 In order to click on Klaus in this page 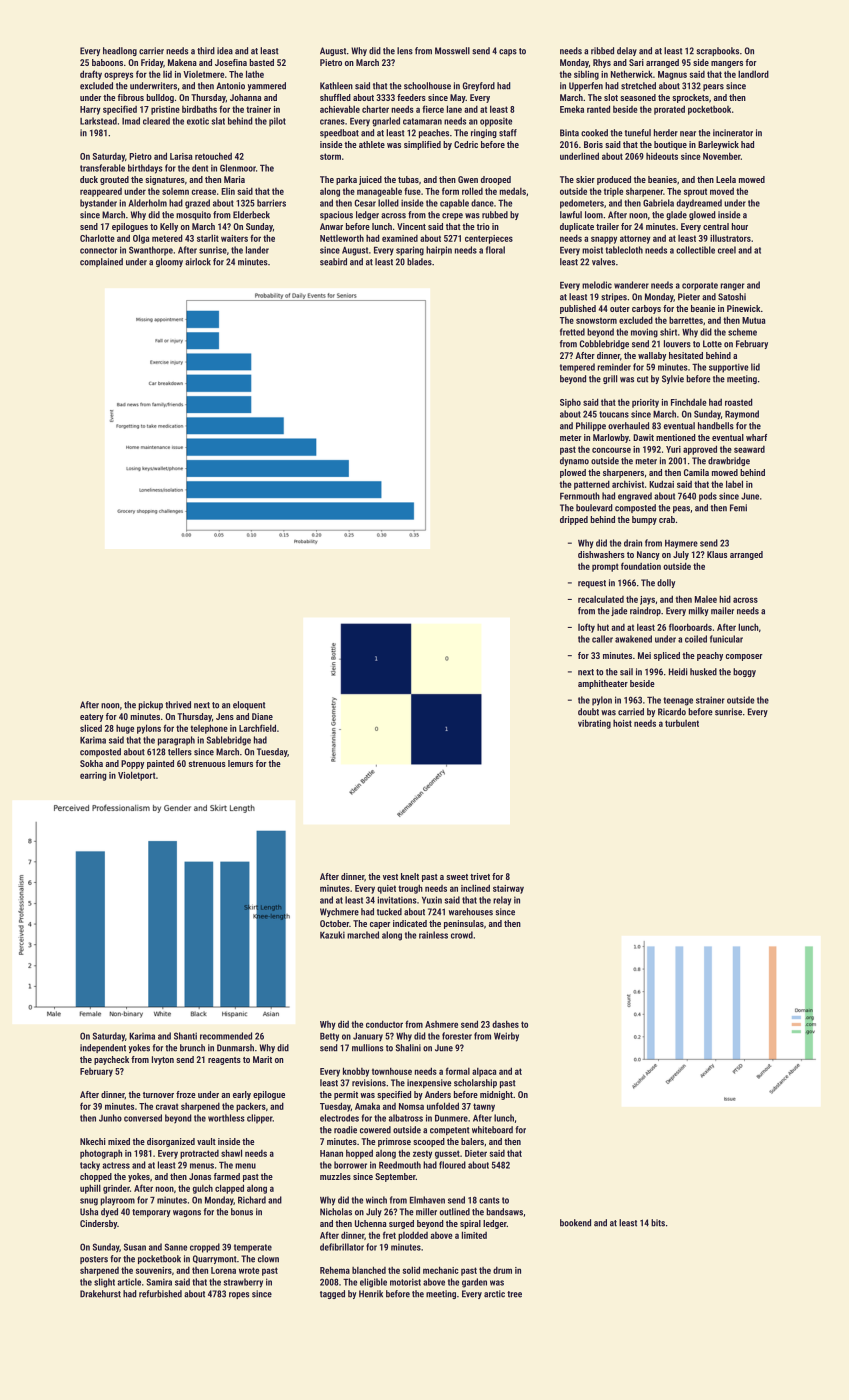, I will do `click(717, 554)`.
